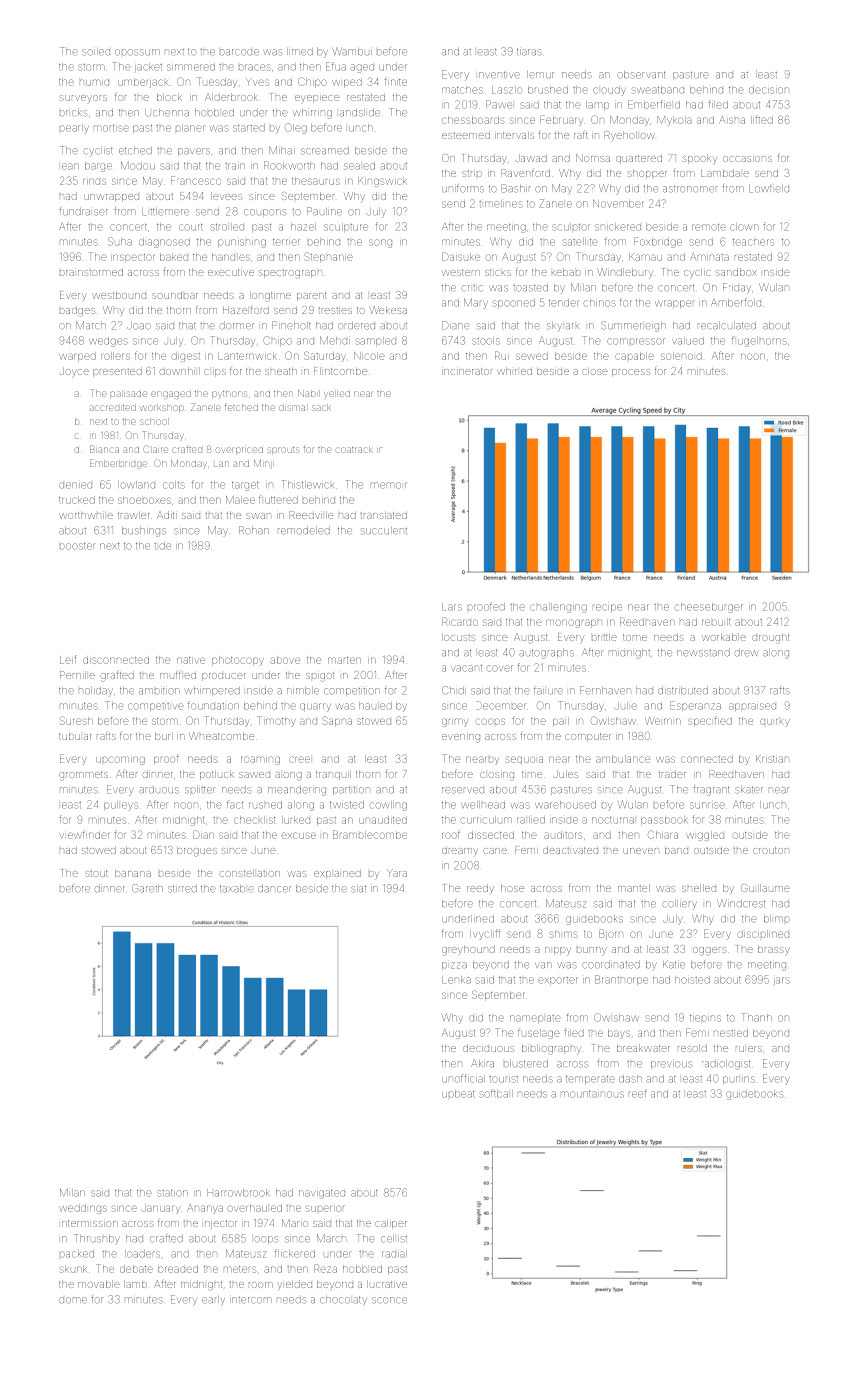  Describe the element at coordinates (97, 873) in the document. I see `stout` at that location.
